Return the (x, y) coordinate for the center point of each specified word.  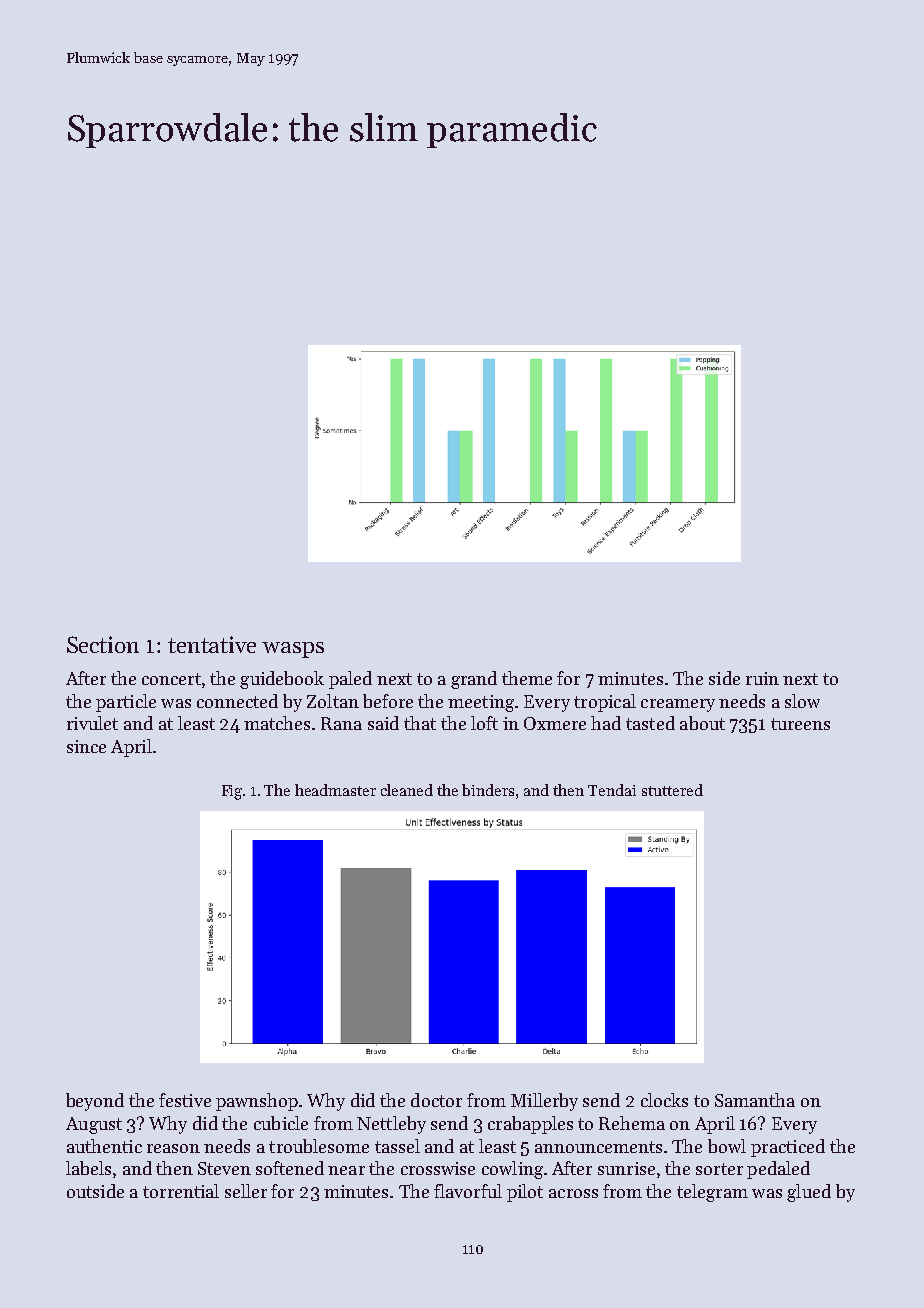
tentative (212, 644)
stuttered (672, 790)
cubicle (281, 1123)
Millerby (544, 1102)
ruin (762, 678)
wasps (293, 650)
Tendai (612, 790)
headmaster (335, 790)
